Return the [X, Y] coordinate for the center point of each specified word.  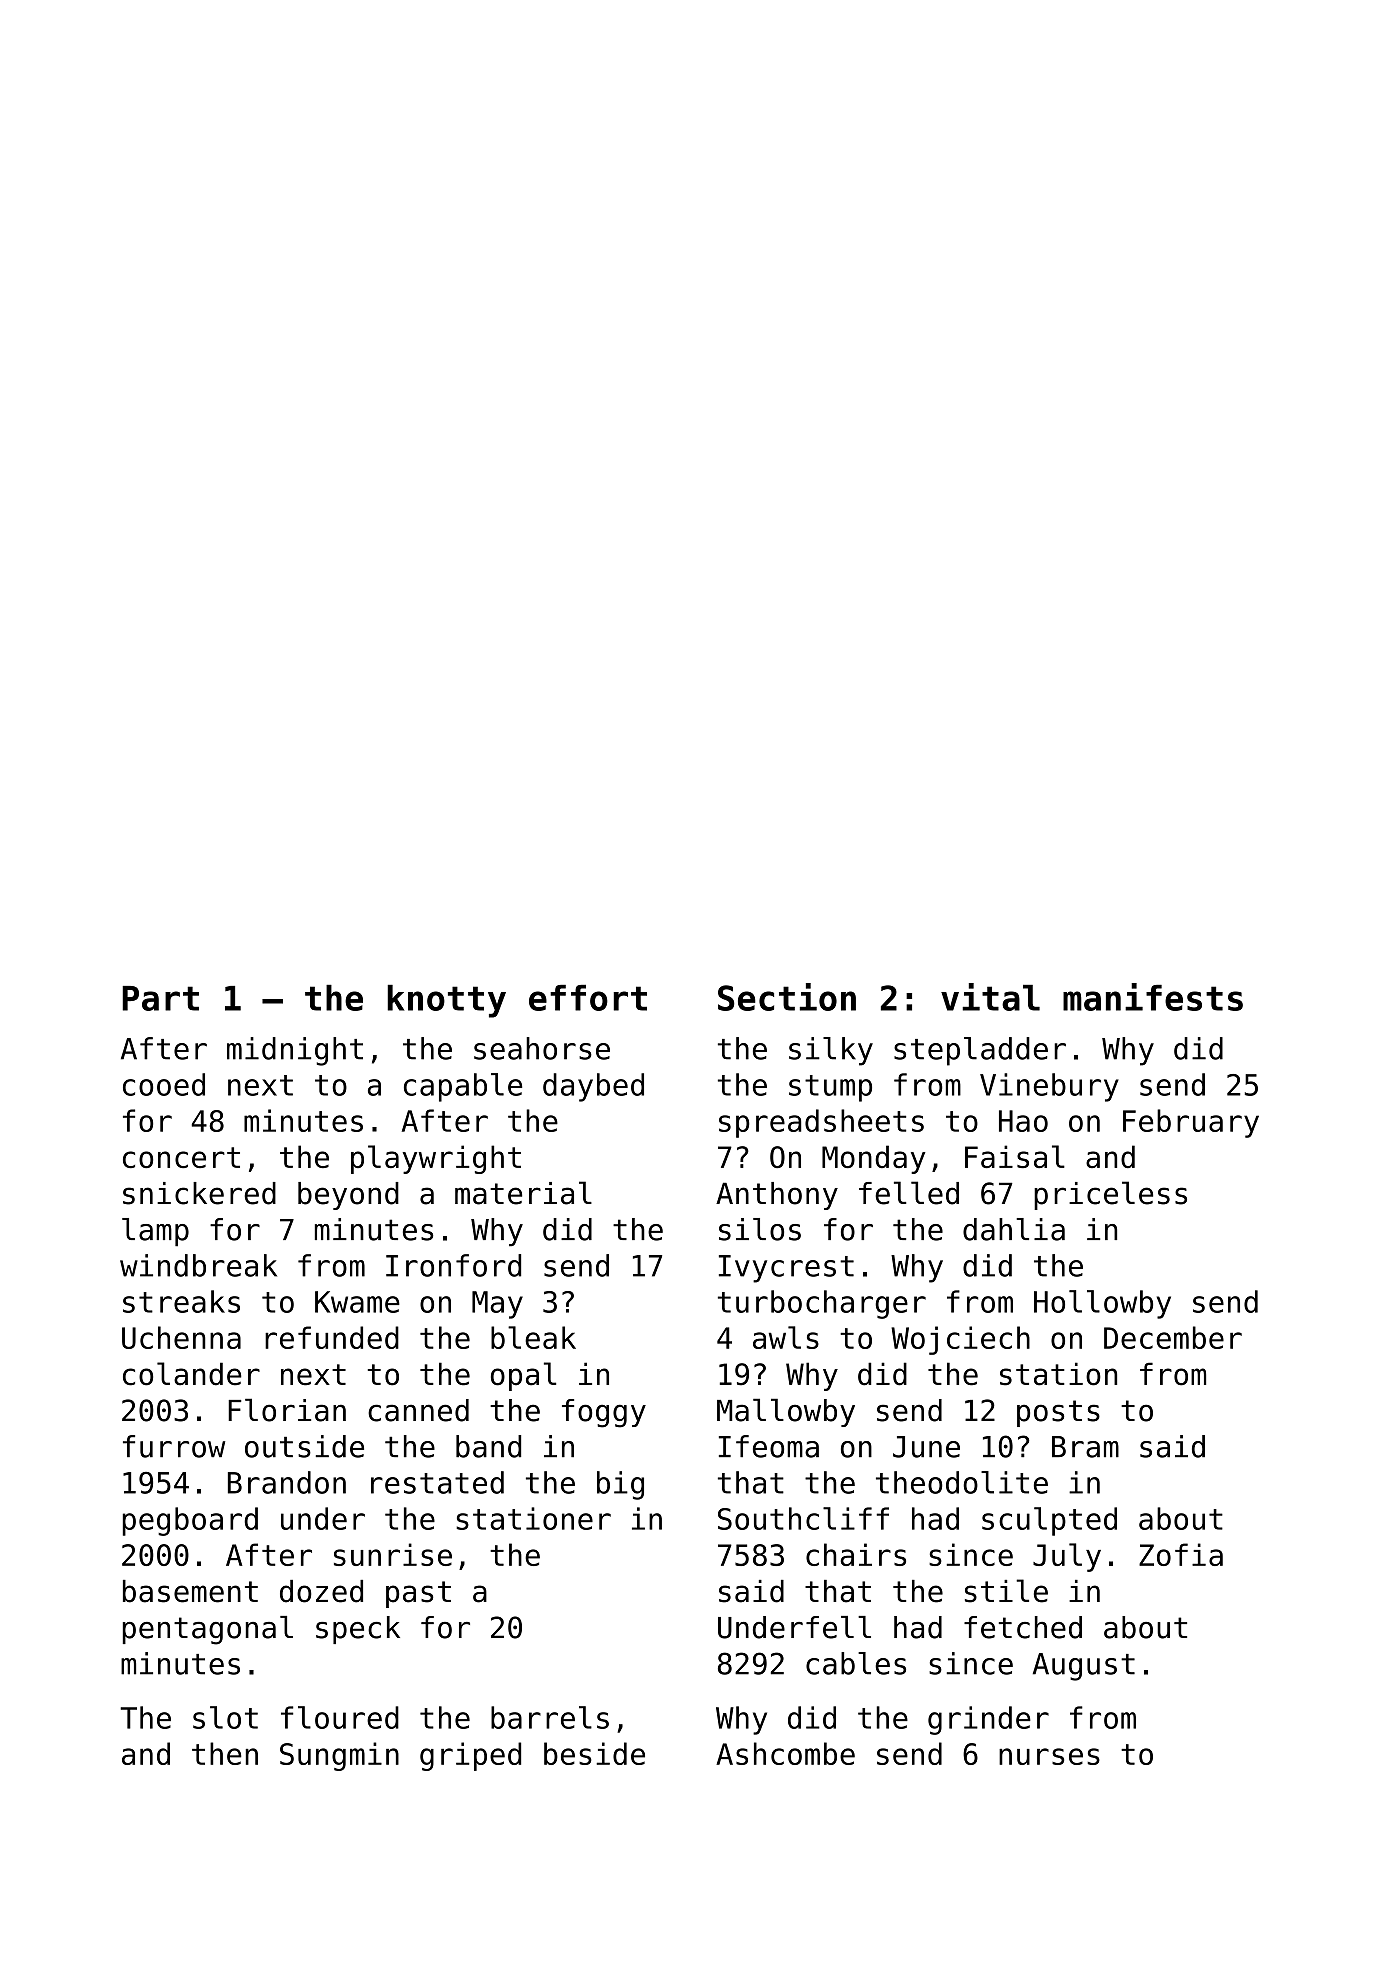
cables [856, 1663]
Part [160, 998]
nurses [1049, 1756]
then [225, 1753]
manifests [1153, 997]
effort [588, 998]
